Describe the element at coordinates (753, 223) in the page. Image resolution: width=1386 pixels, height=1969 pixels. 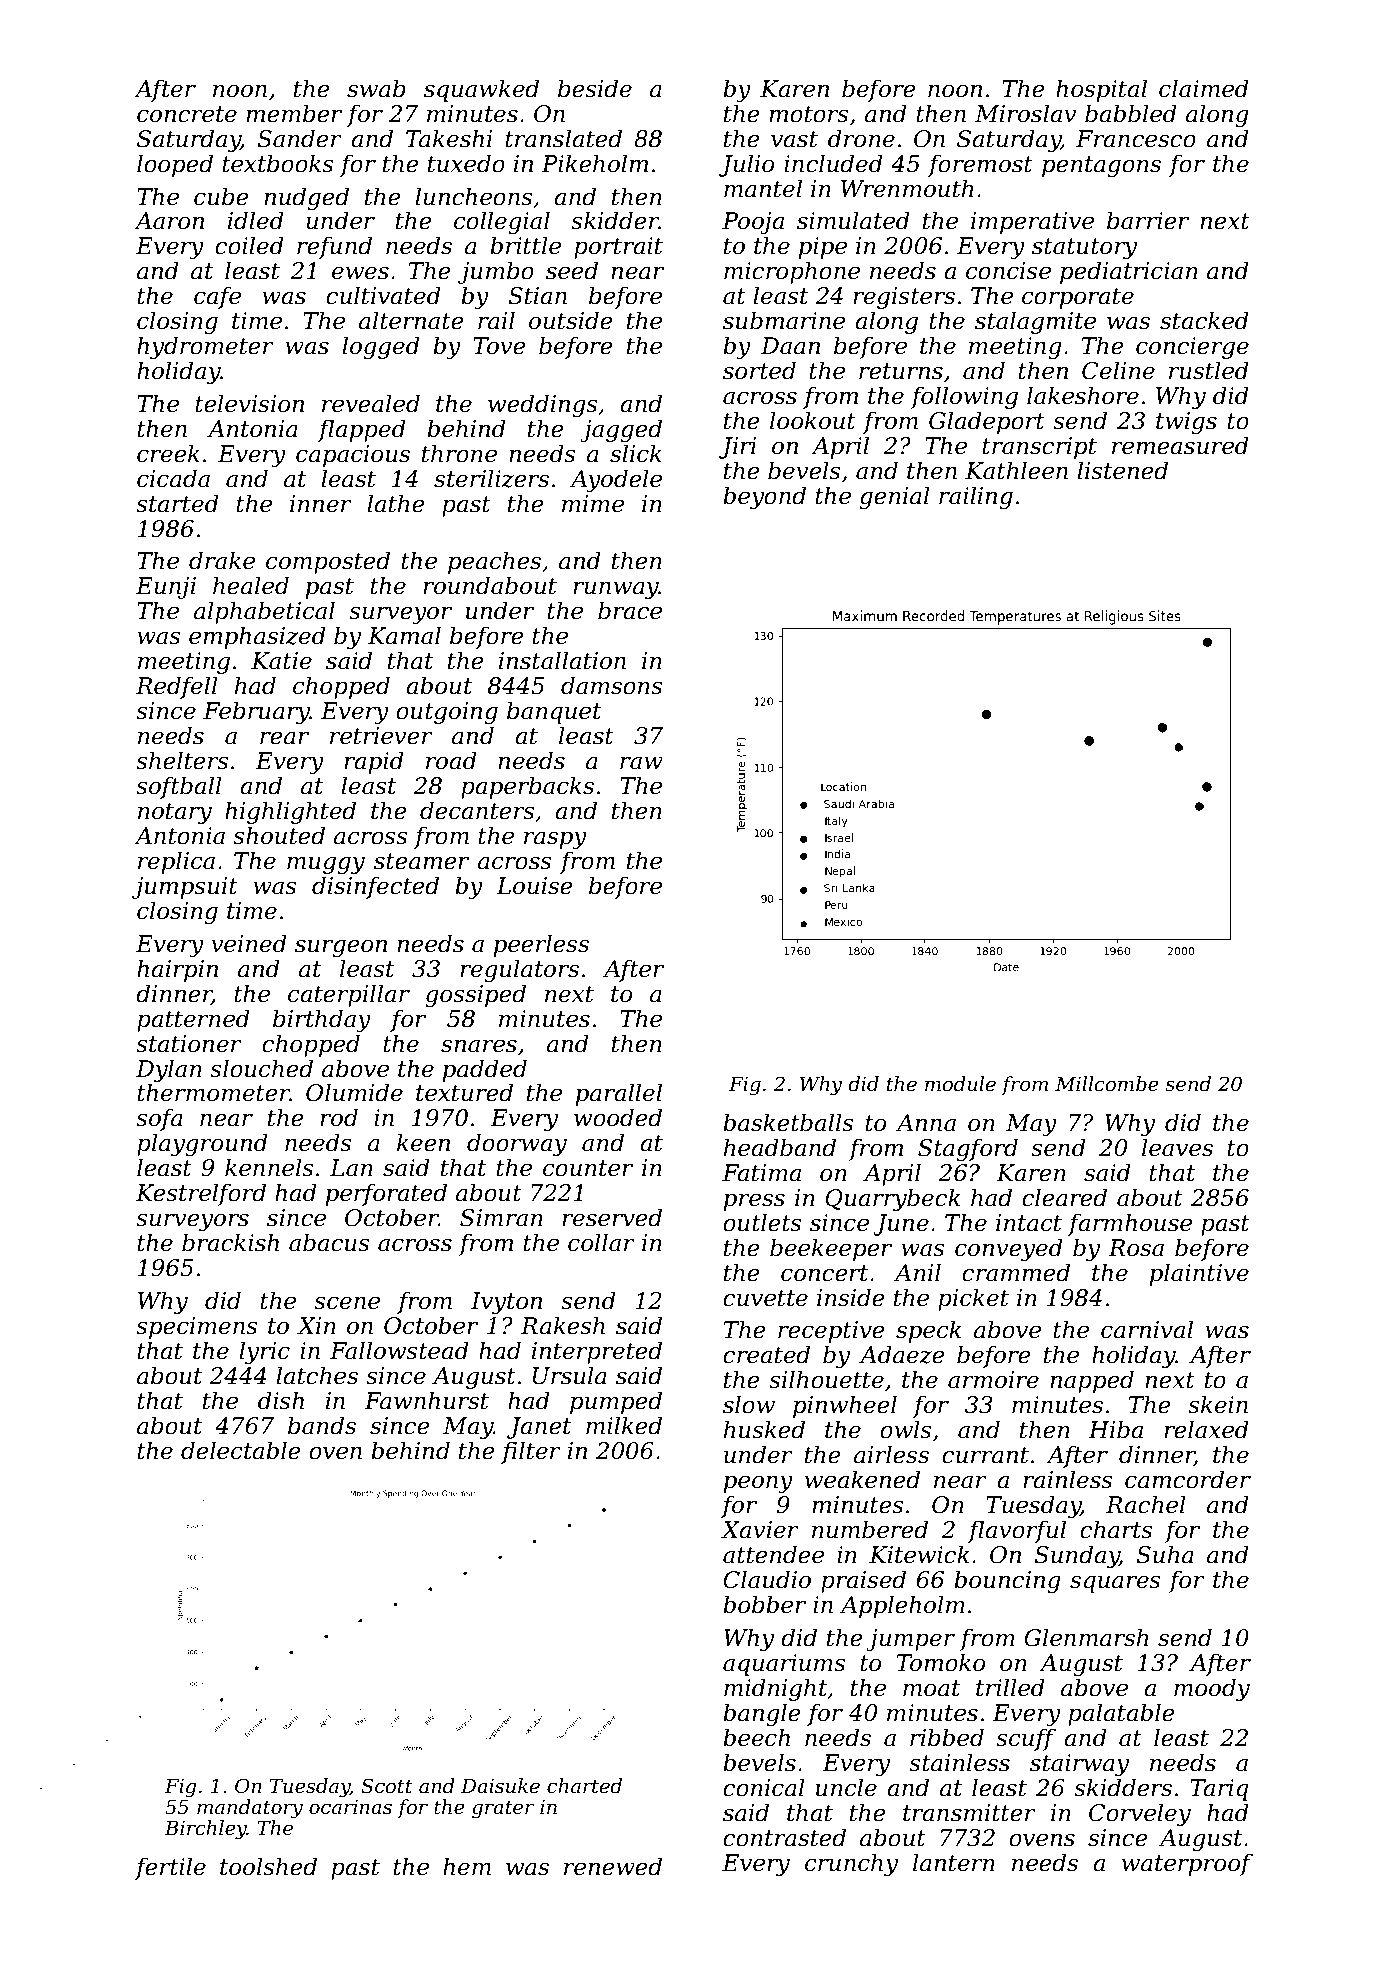
I see `Pooja` at that location.
